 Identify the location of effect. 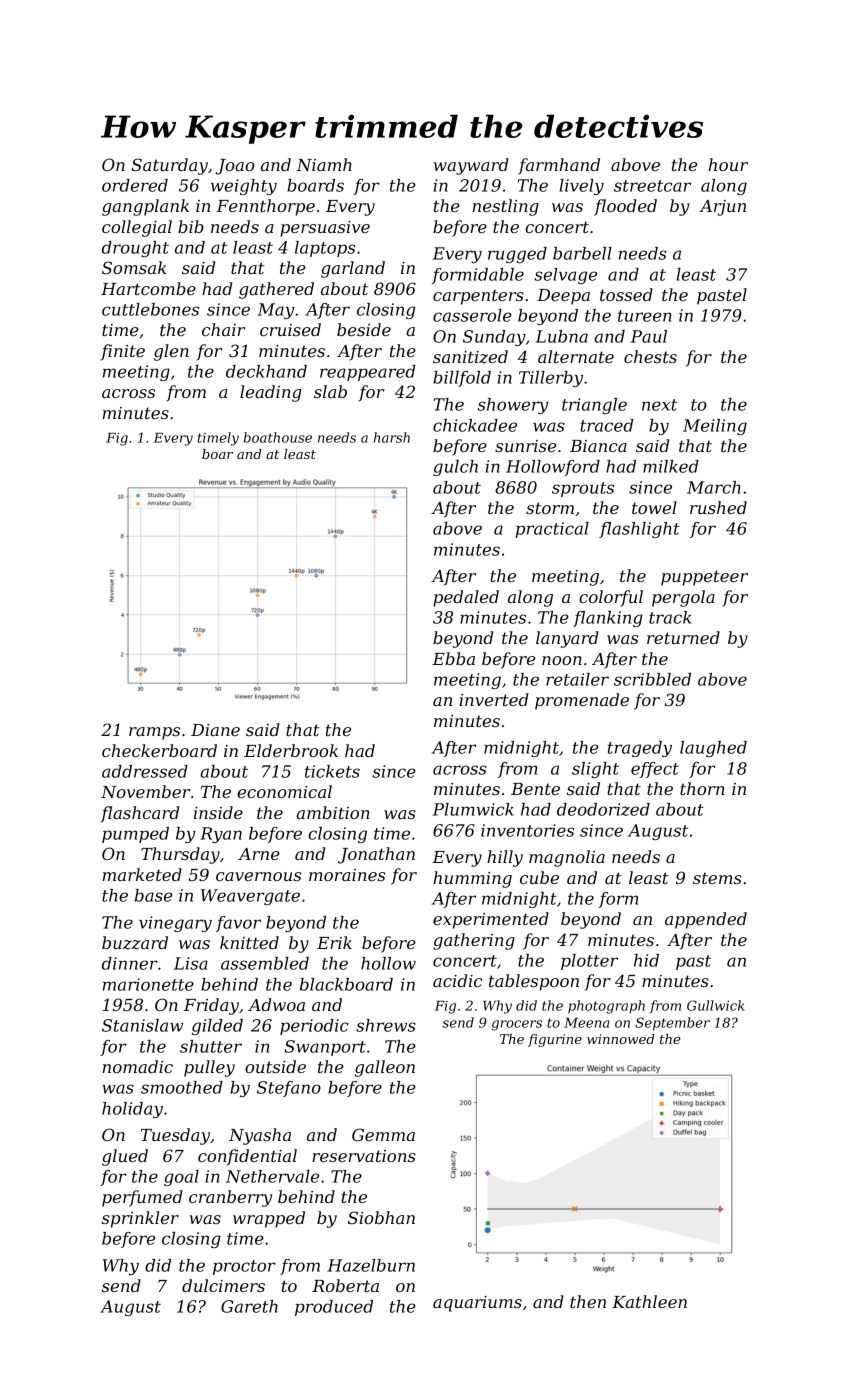
(655, 770).
